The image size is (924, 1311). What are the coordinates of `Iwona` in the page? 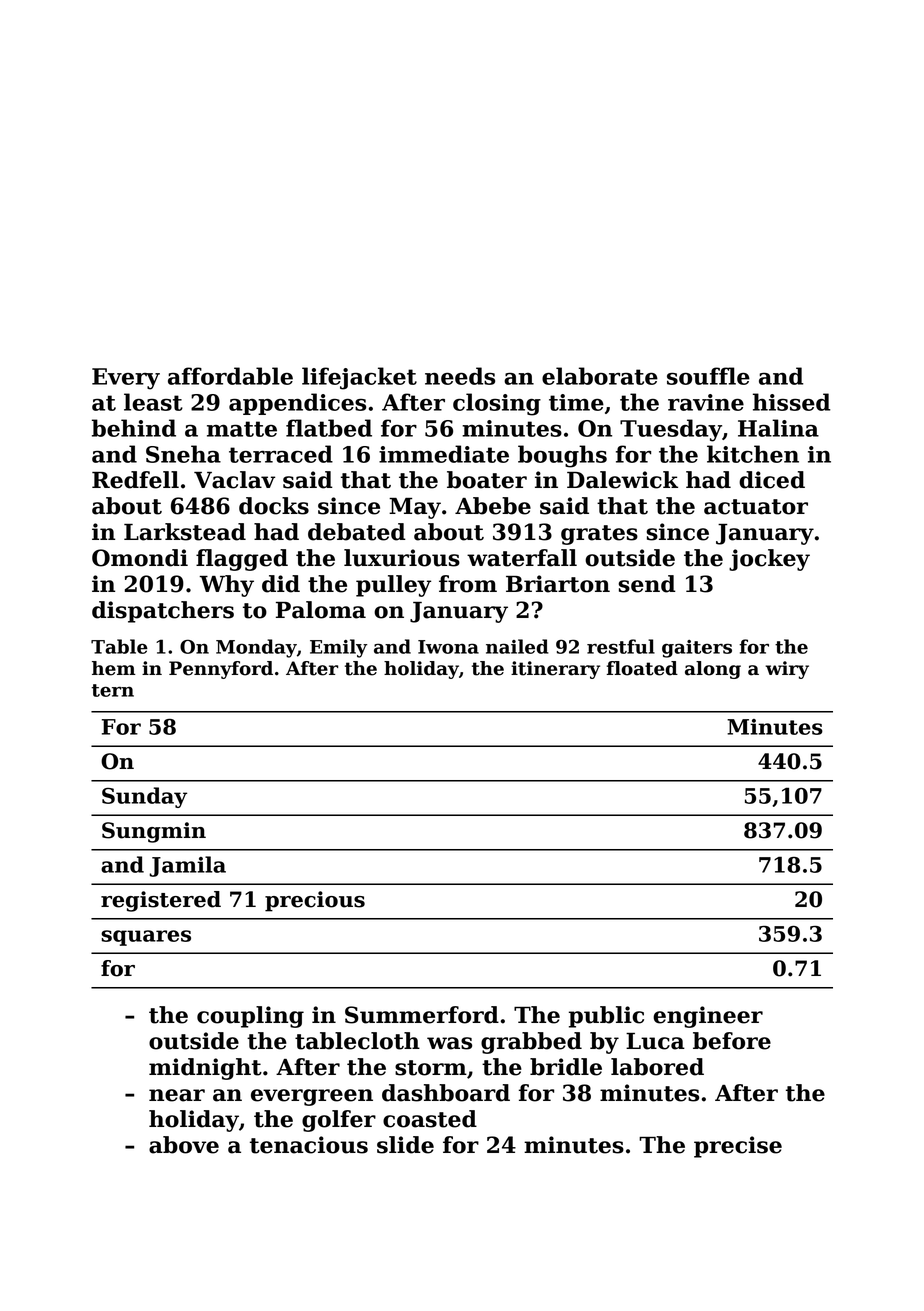 It's located at (448, 647).
